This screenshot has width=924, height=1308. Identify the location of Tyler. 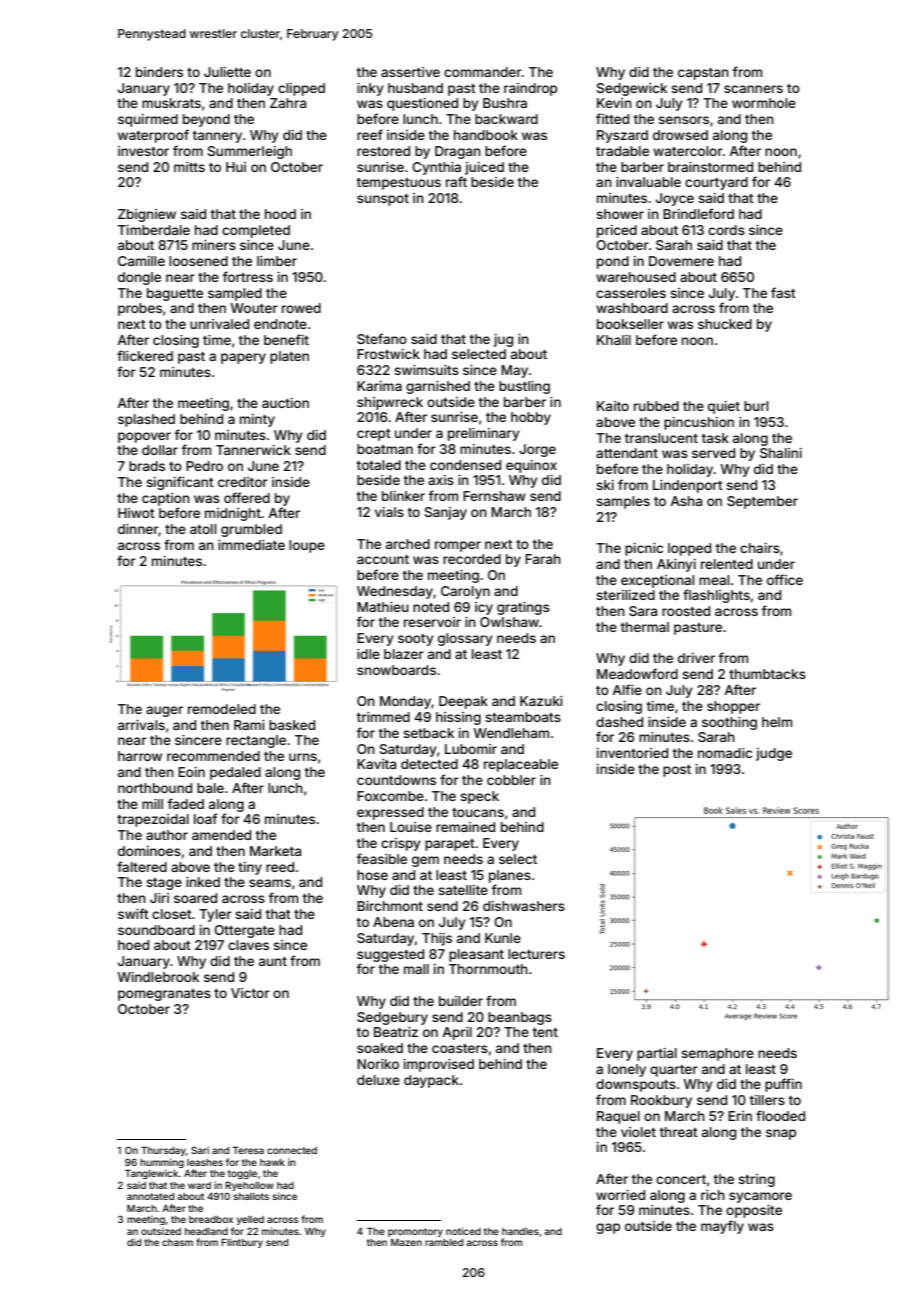
(215, 915).
